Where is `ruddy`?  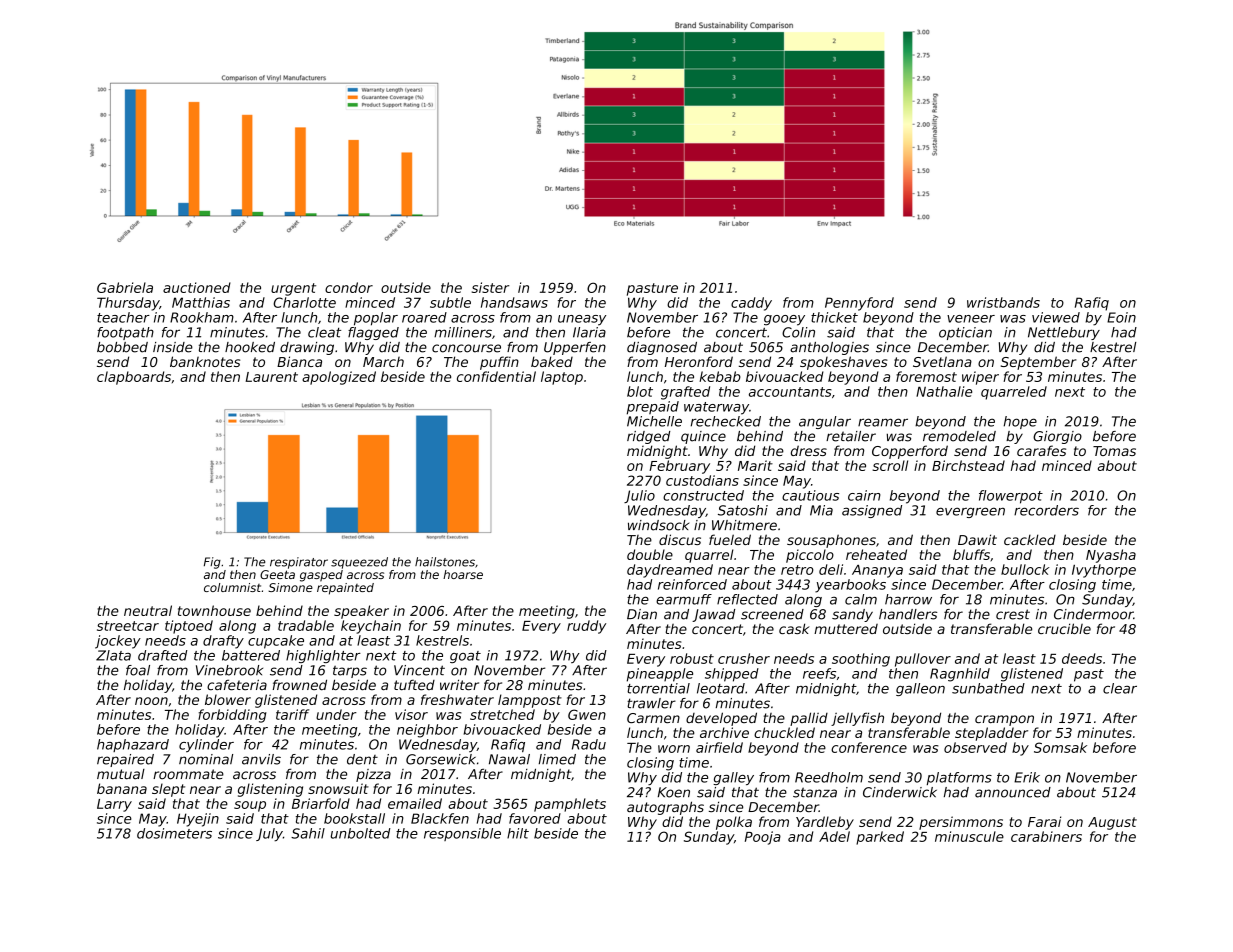
ruddy is located at coordinates (586, 627).
